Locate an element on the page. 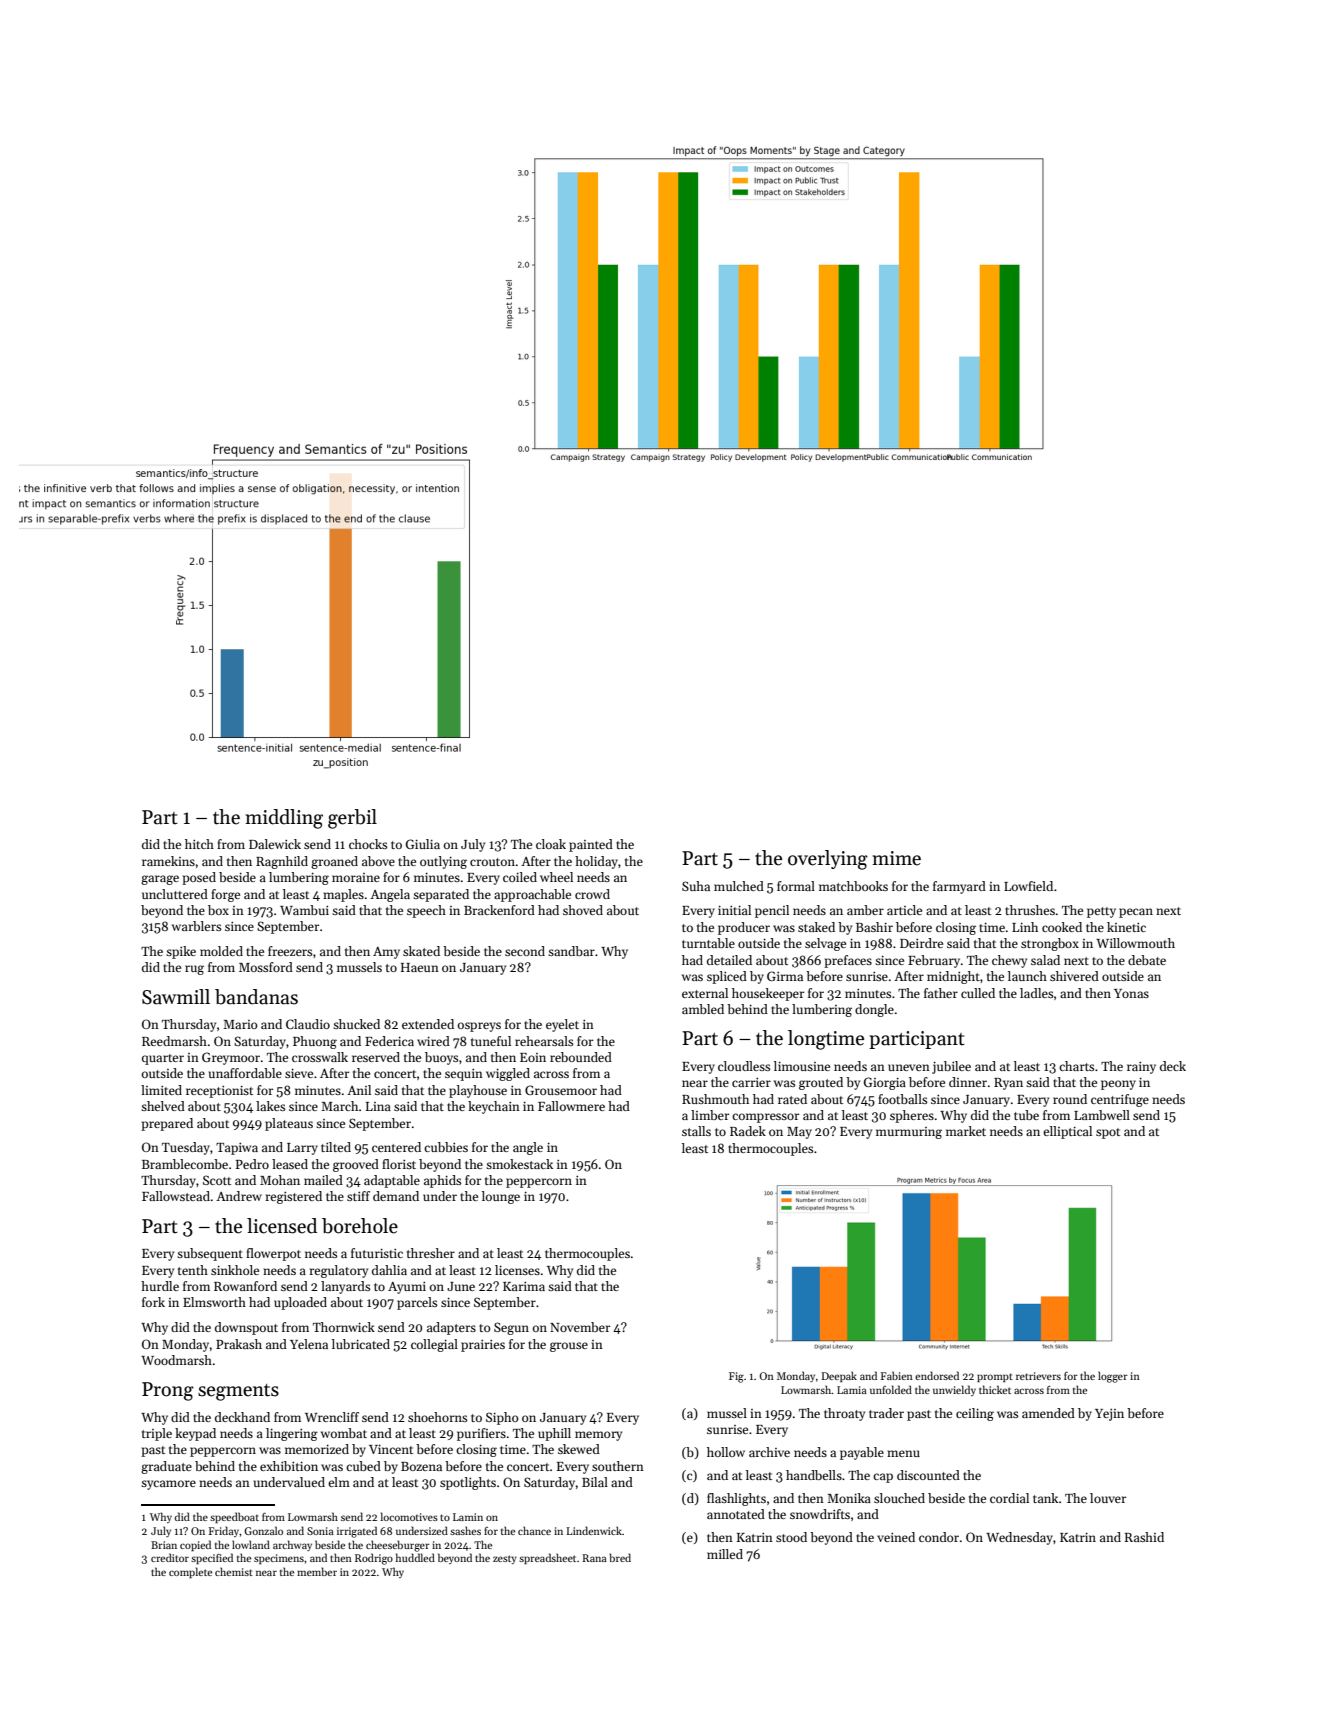 Image resolution: width=1328 pixels, height=1719 pixels. spheres is located at coordinates (912, 1116).
